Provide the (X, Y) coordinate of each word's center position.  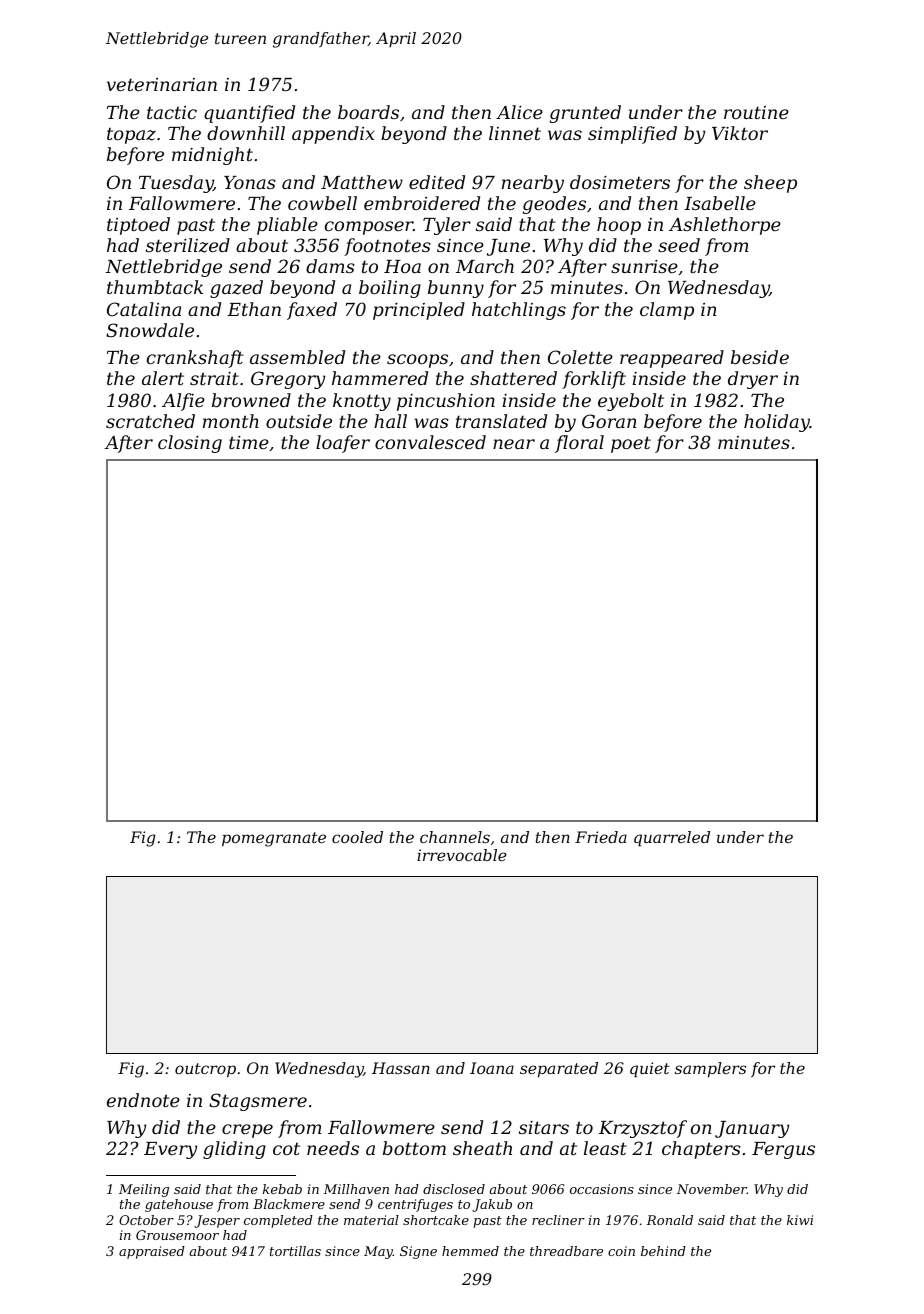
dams (330, 266)
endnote (143, 1100)
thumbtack (155, 287)
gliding (234, 1150)
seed (679, 245)
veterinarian (162, 84)
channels (455, 837)
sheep (770, 184)
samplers (710, 1070)
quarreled (672, 839)
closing (190, 444)
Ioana (492, 1068)
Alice (519, 112)
